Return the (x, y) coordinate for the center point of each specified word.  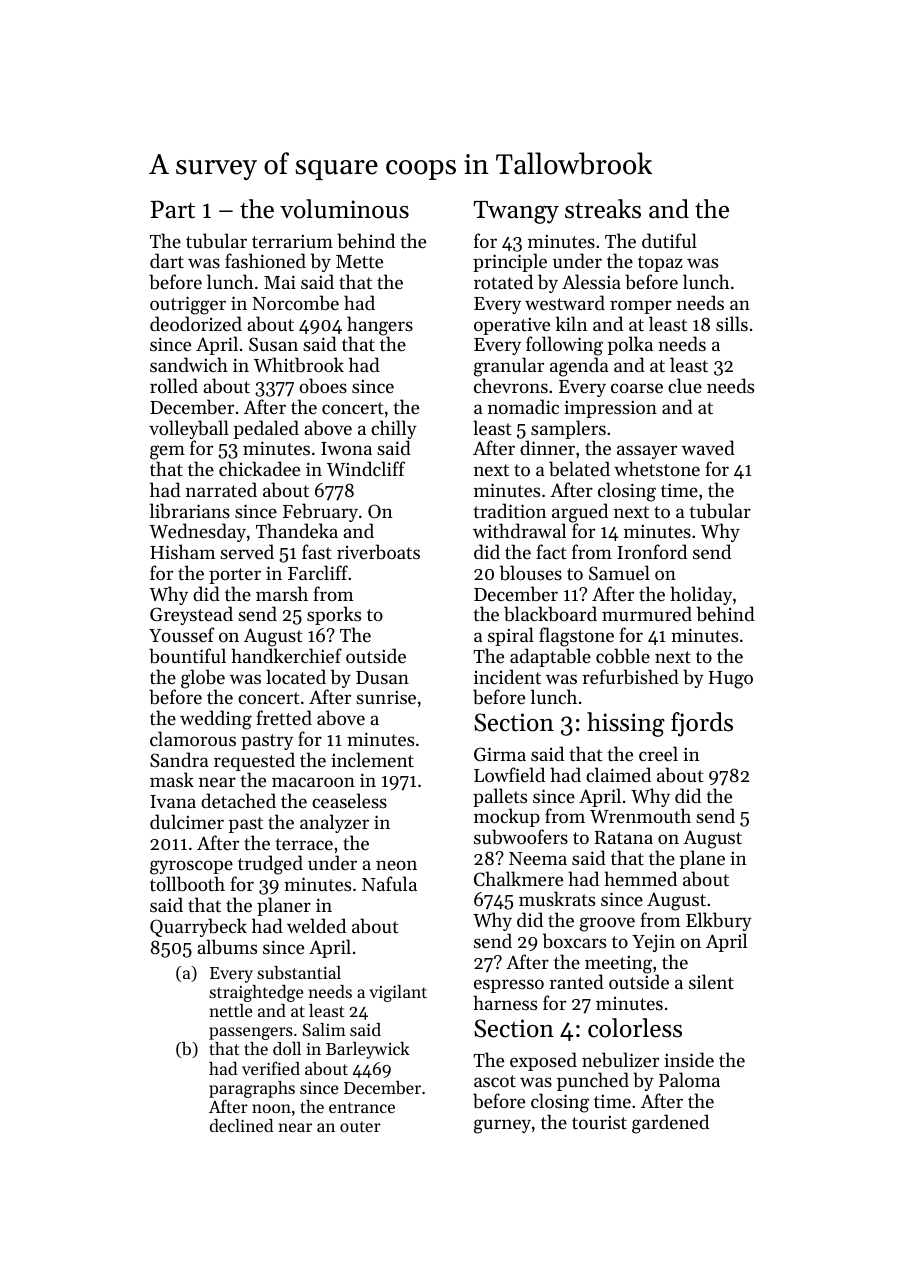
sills (732, 323)
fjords (702, 724)
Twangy (516, 212)
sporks (334, 615)
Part (173, 209)
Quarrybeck (198, 927)
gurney (502, 1126)
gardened (670, 1124)
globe (203, 679)
